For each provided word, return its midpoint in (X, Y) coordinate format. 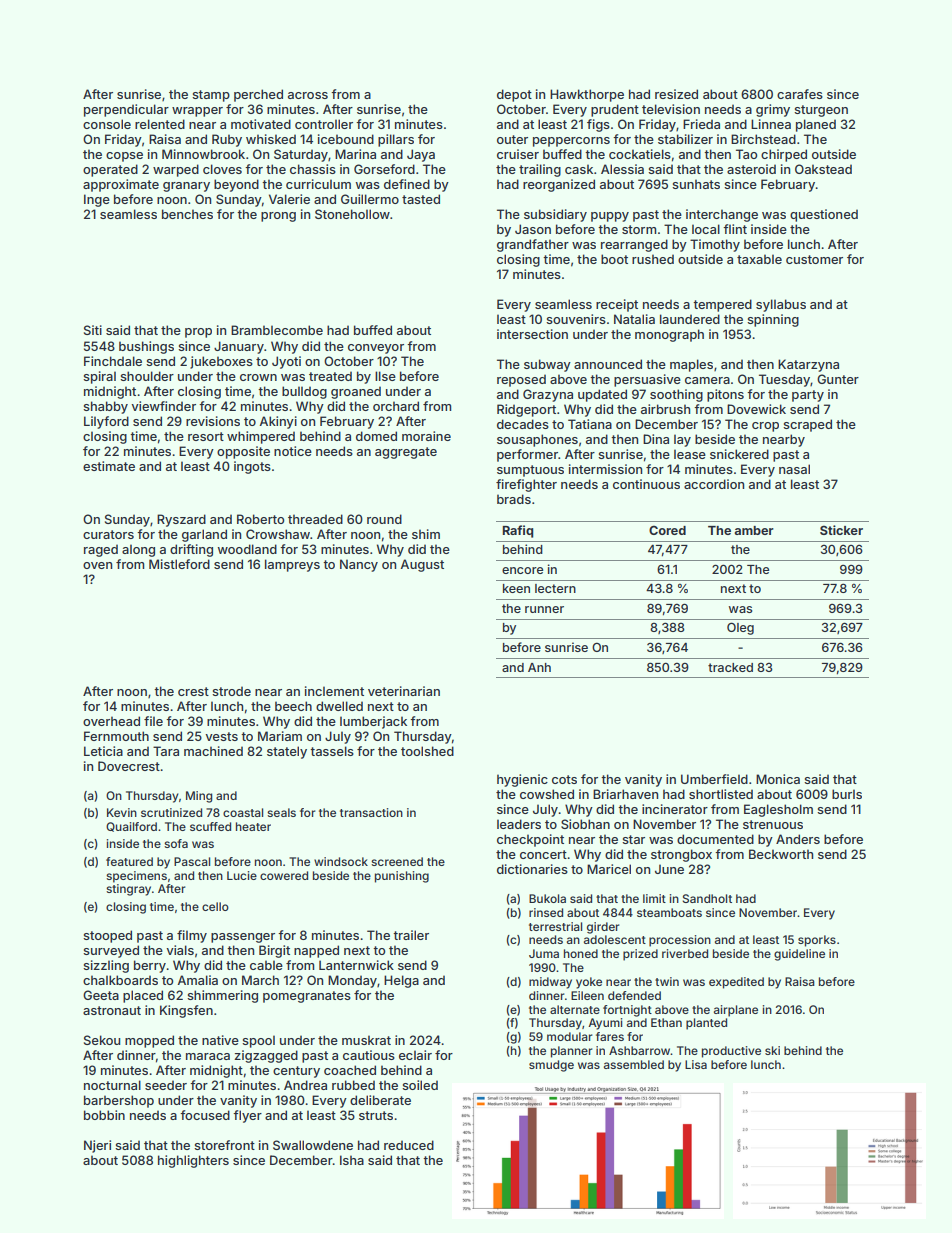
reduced (409, 1145)
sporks (817, 941)
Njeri (97, 1146)
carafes (800, 94)
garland (204, 535)
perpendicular (126, 110)
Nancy (359, 565)
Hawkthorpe (587, 95)
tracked (730, 667)
